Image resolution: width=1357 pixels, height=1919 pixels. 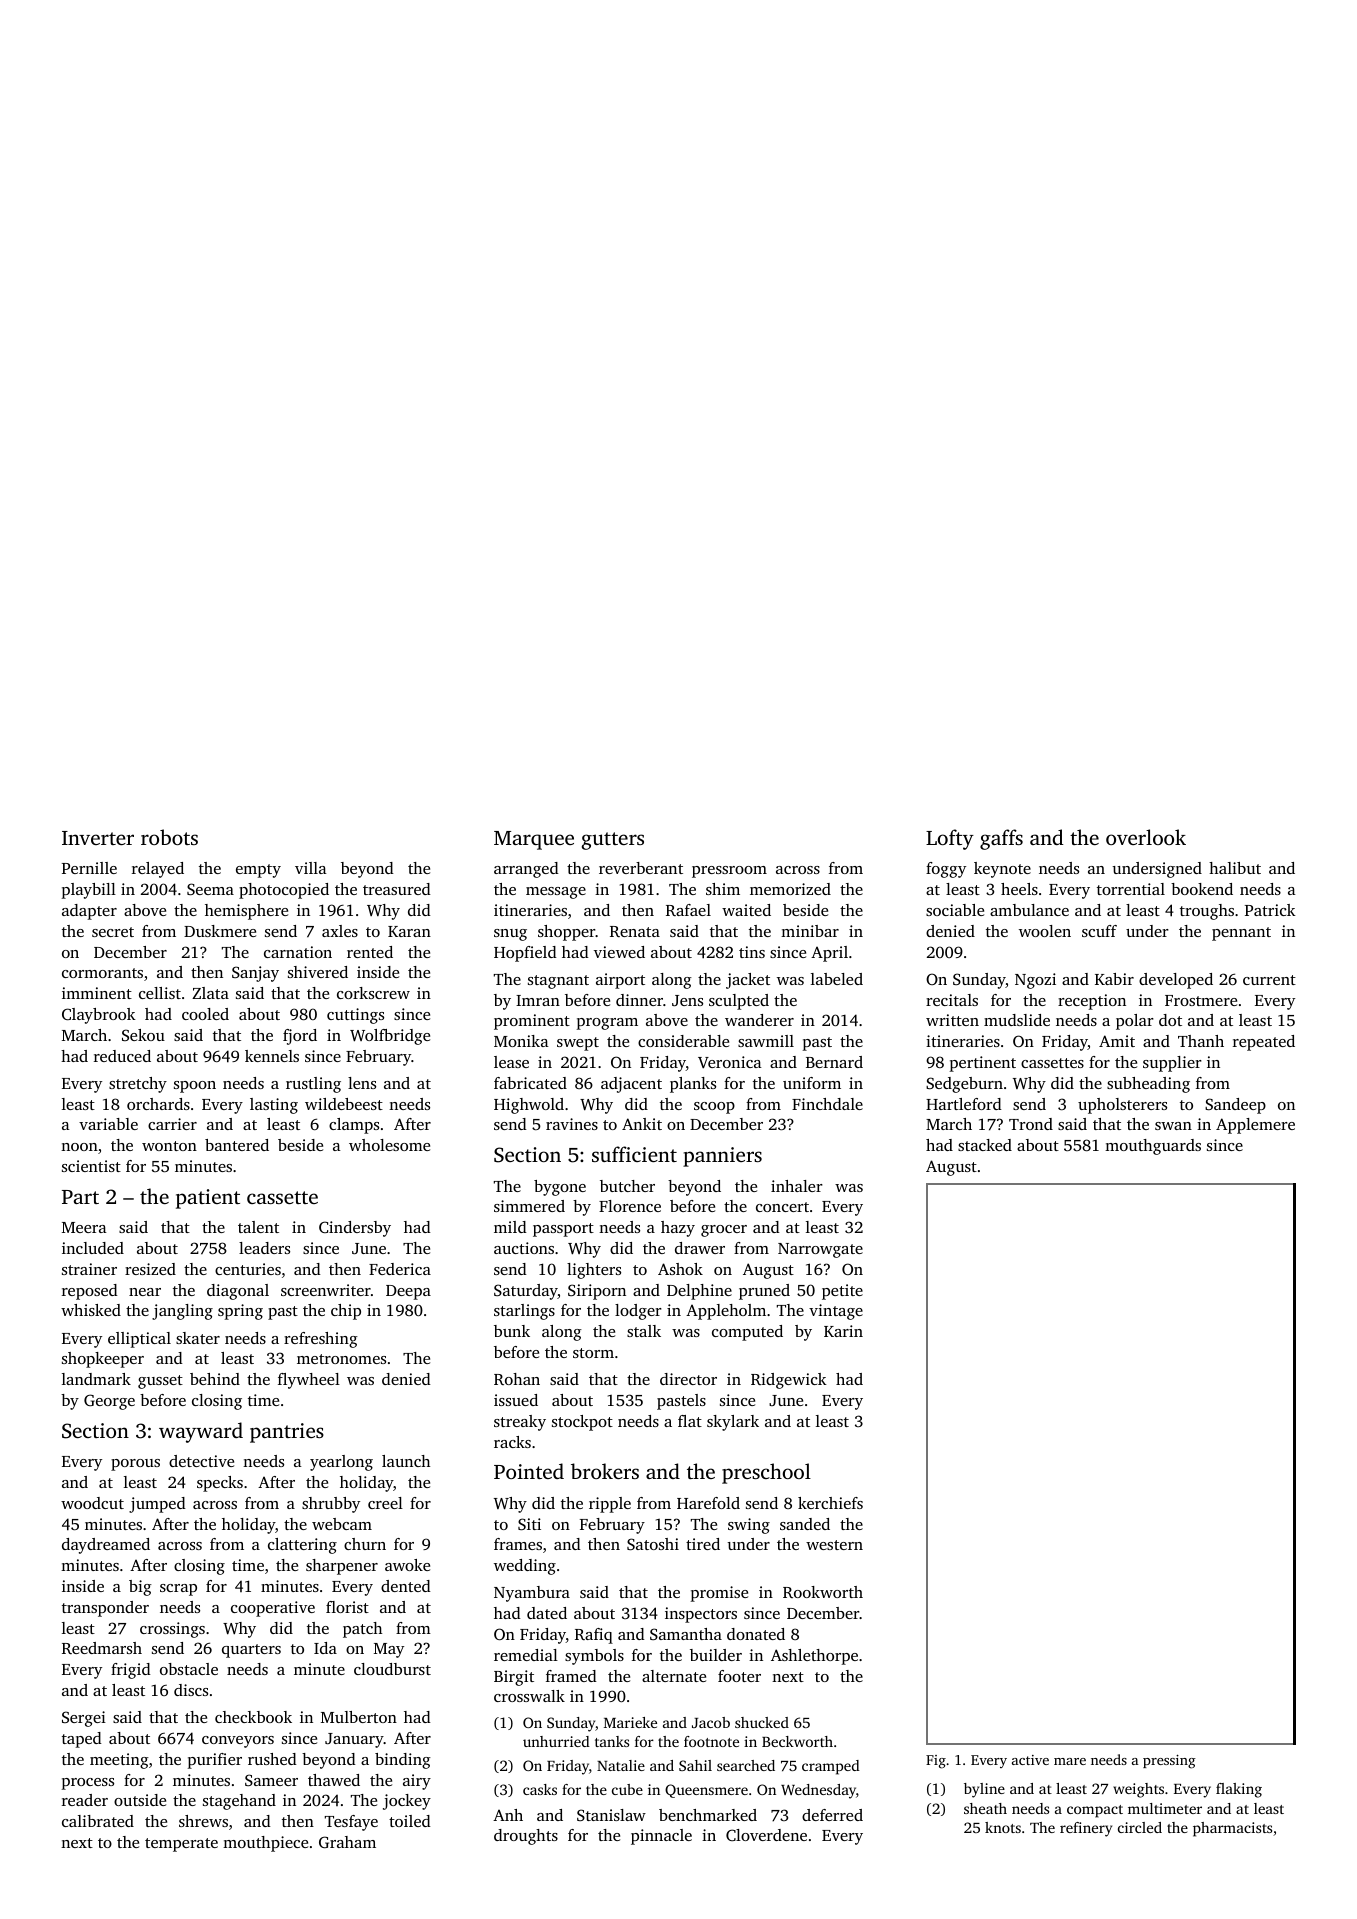 What do you see at coordinates (620, 981) in the image?
I see `airport` at bounding box center [620, 981].
